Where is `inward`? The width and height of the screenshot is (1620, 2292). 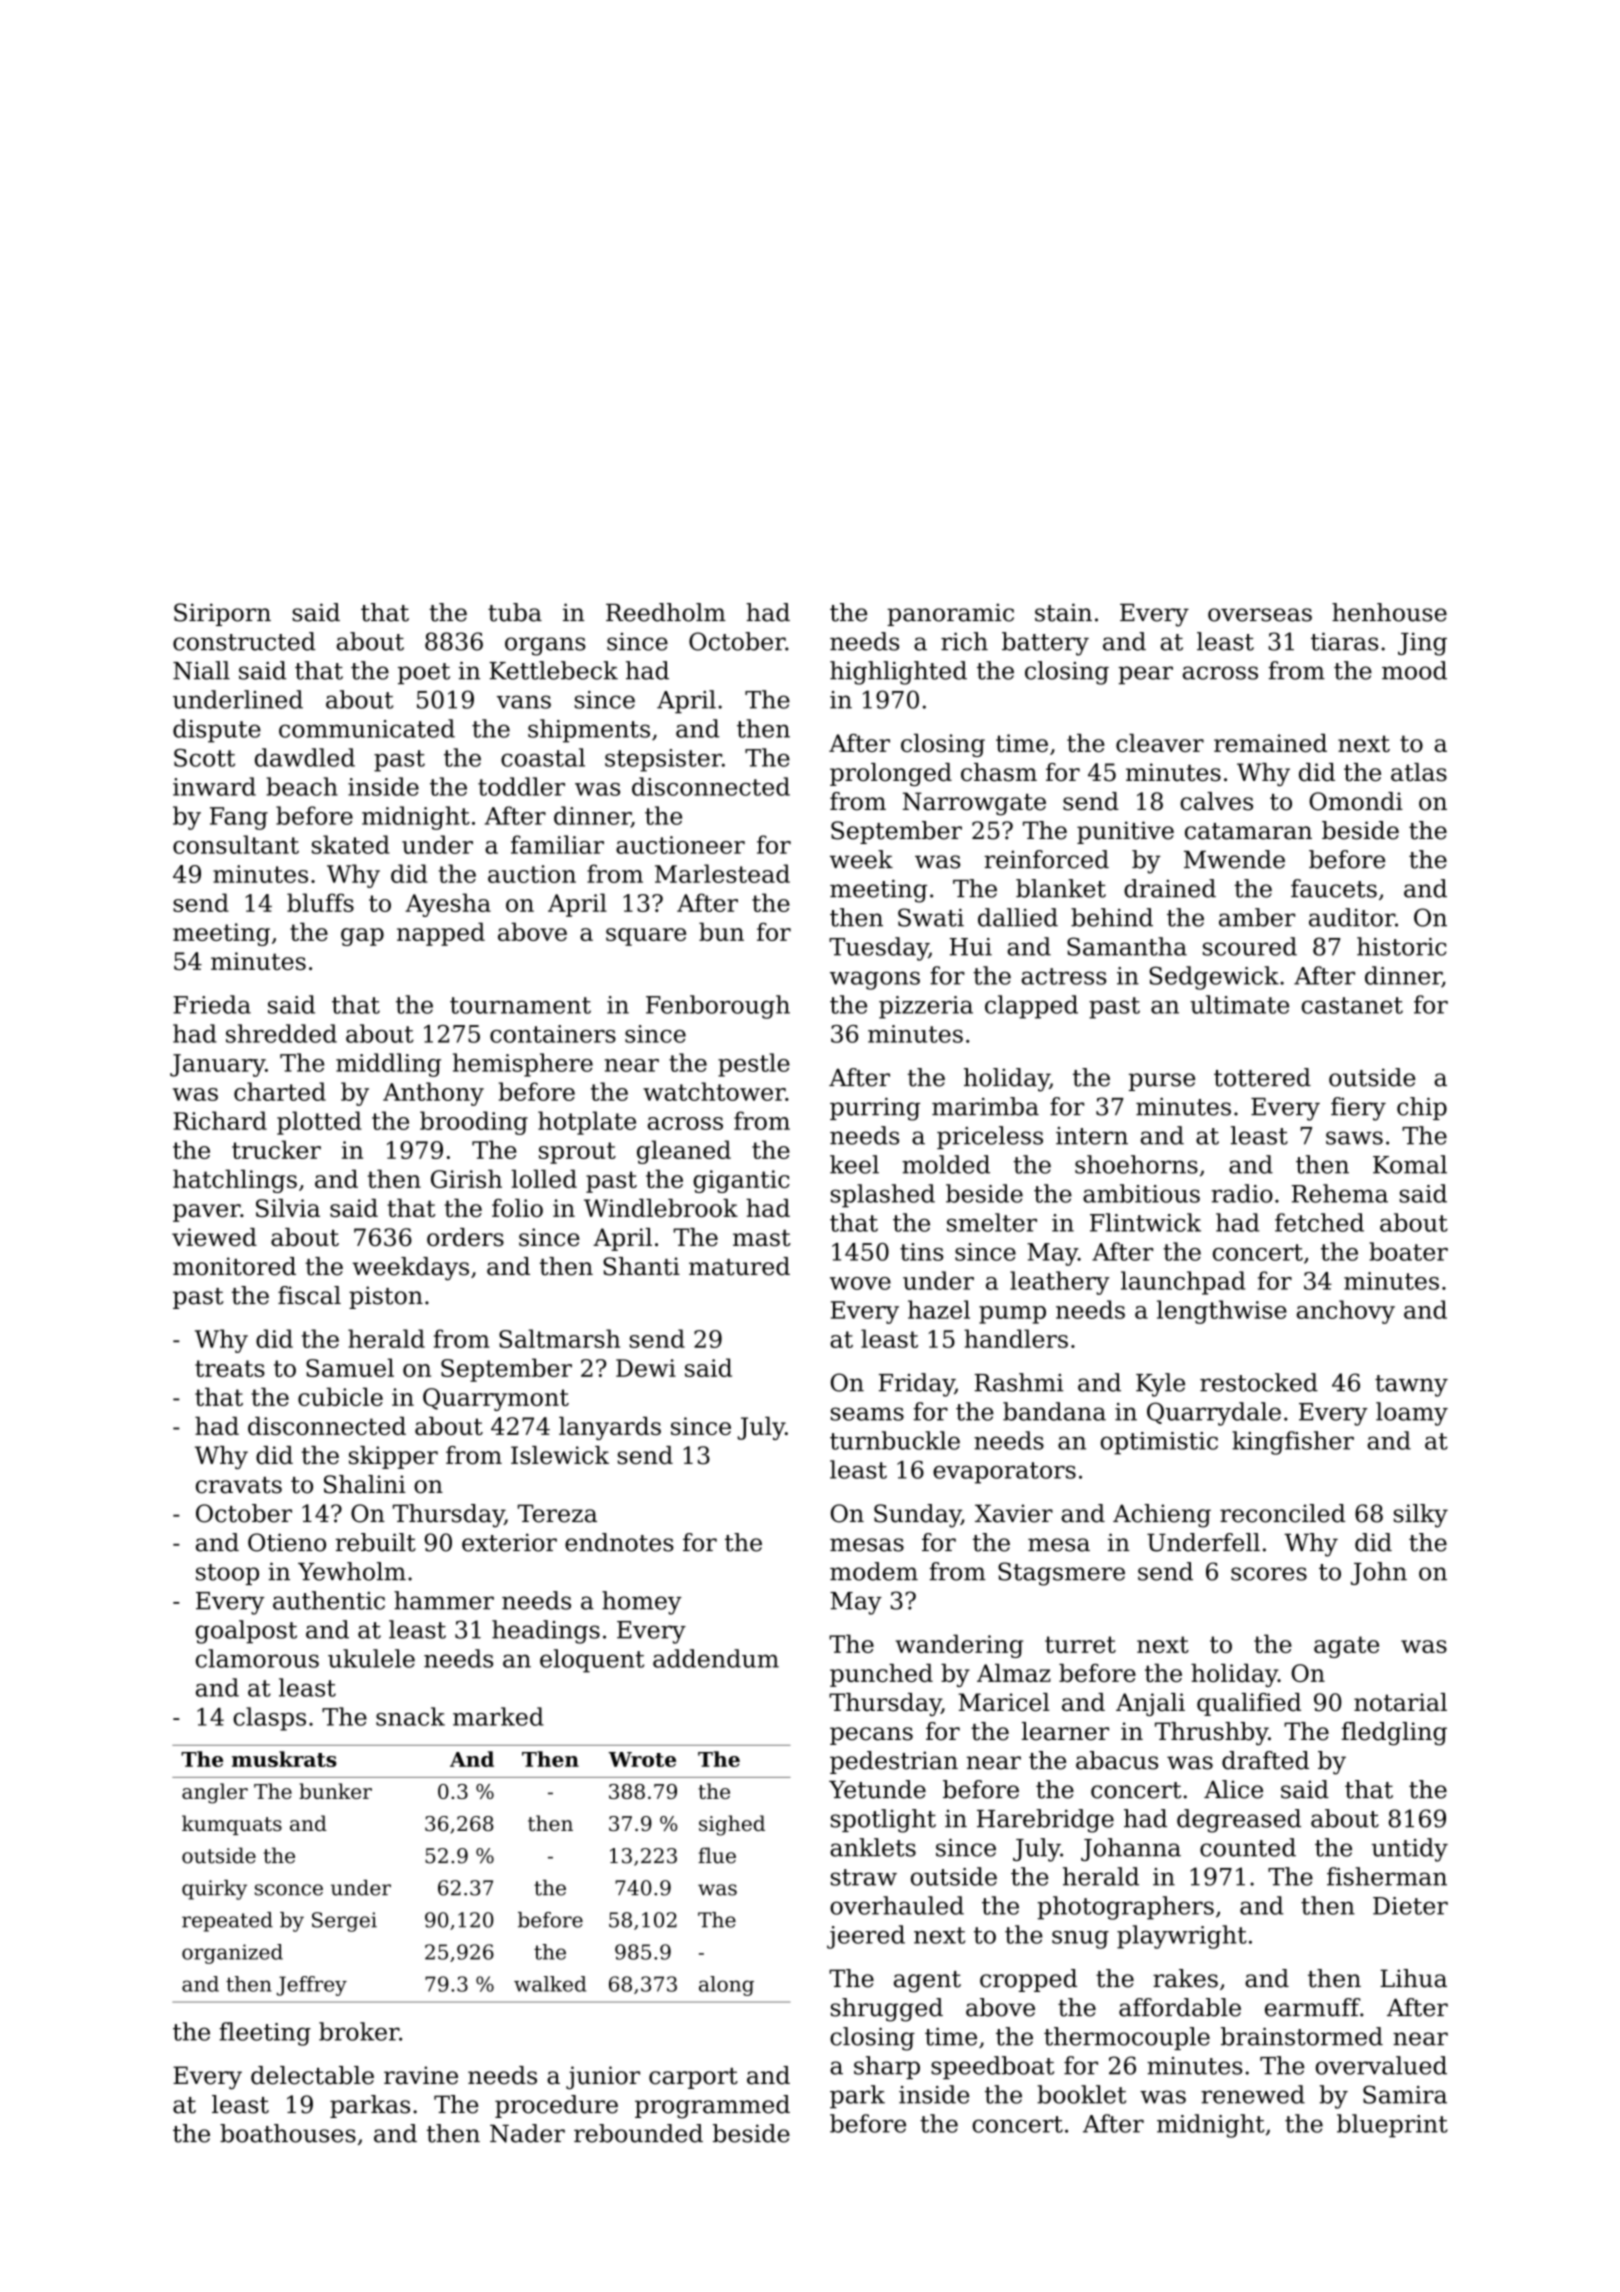 inward is located at coordinates (214, 786).
